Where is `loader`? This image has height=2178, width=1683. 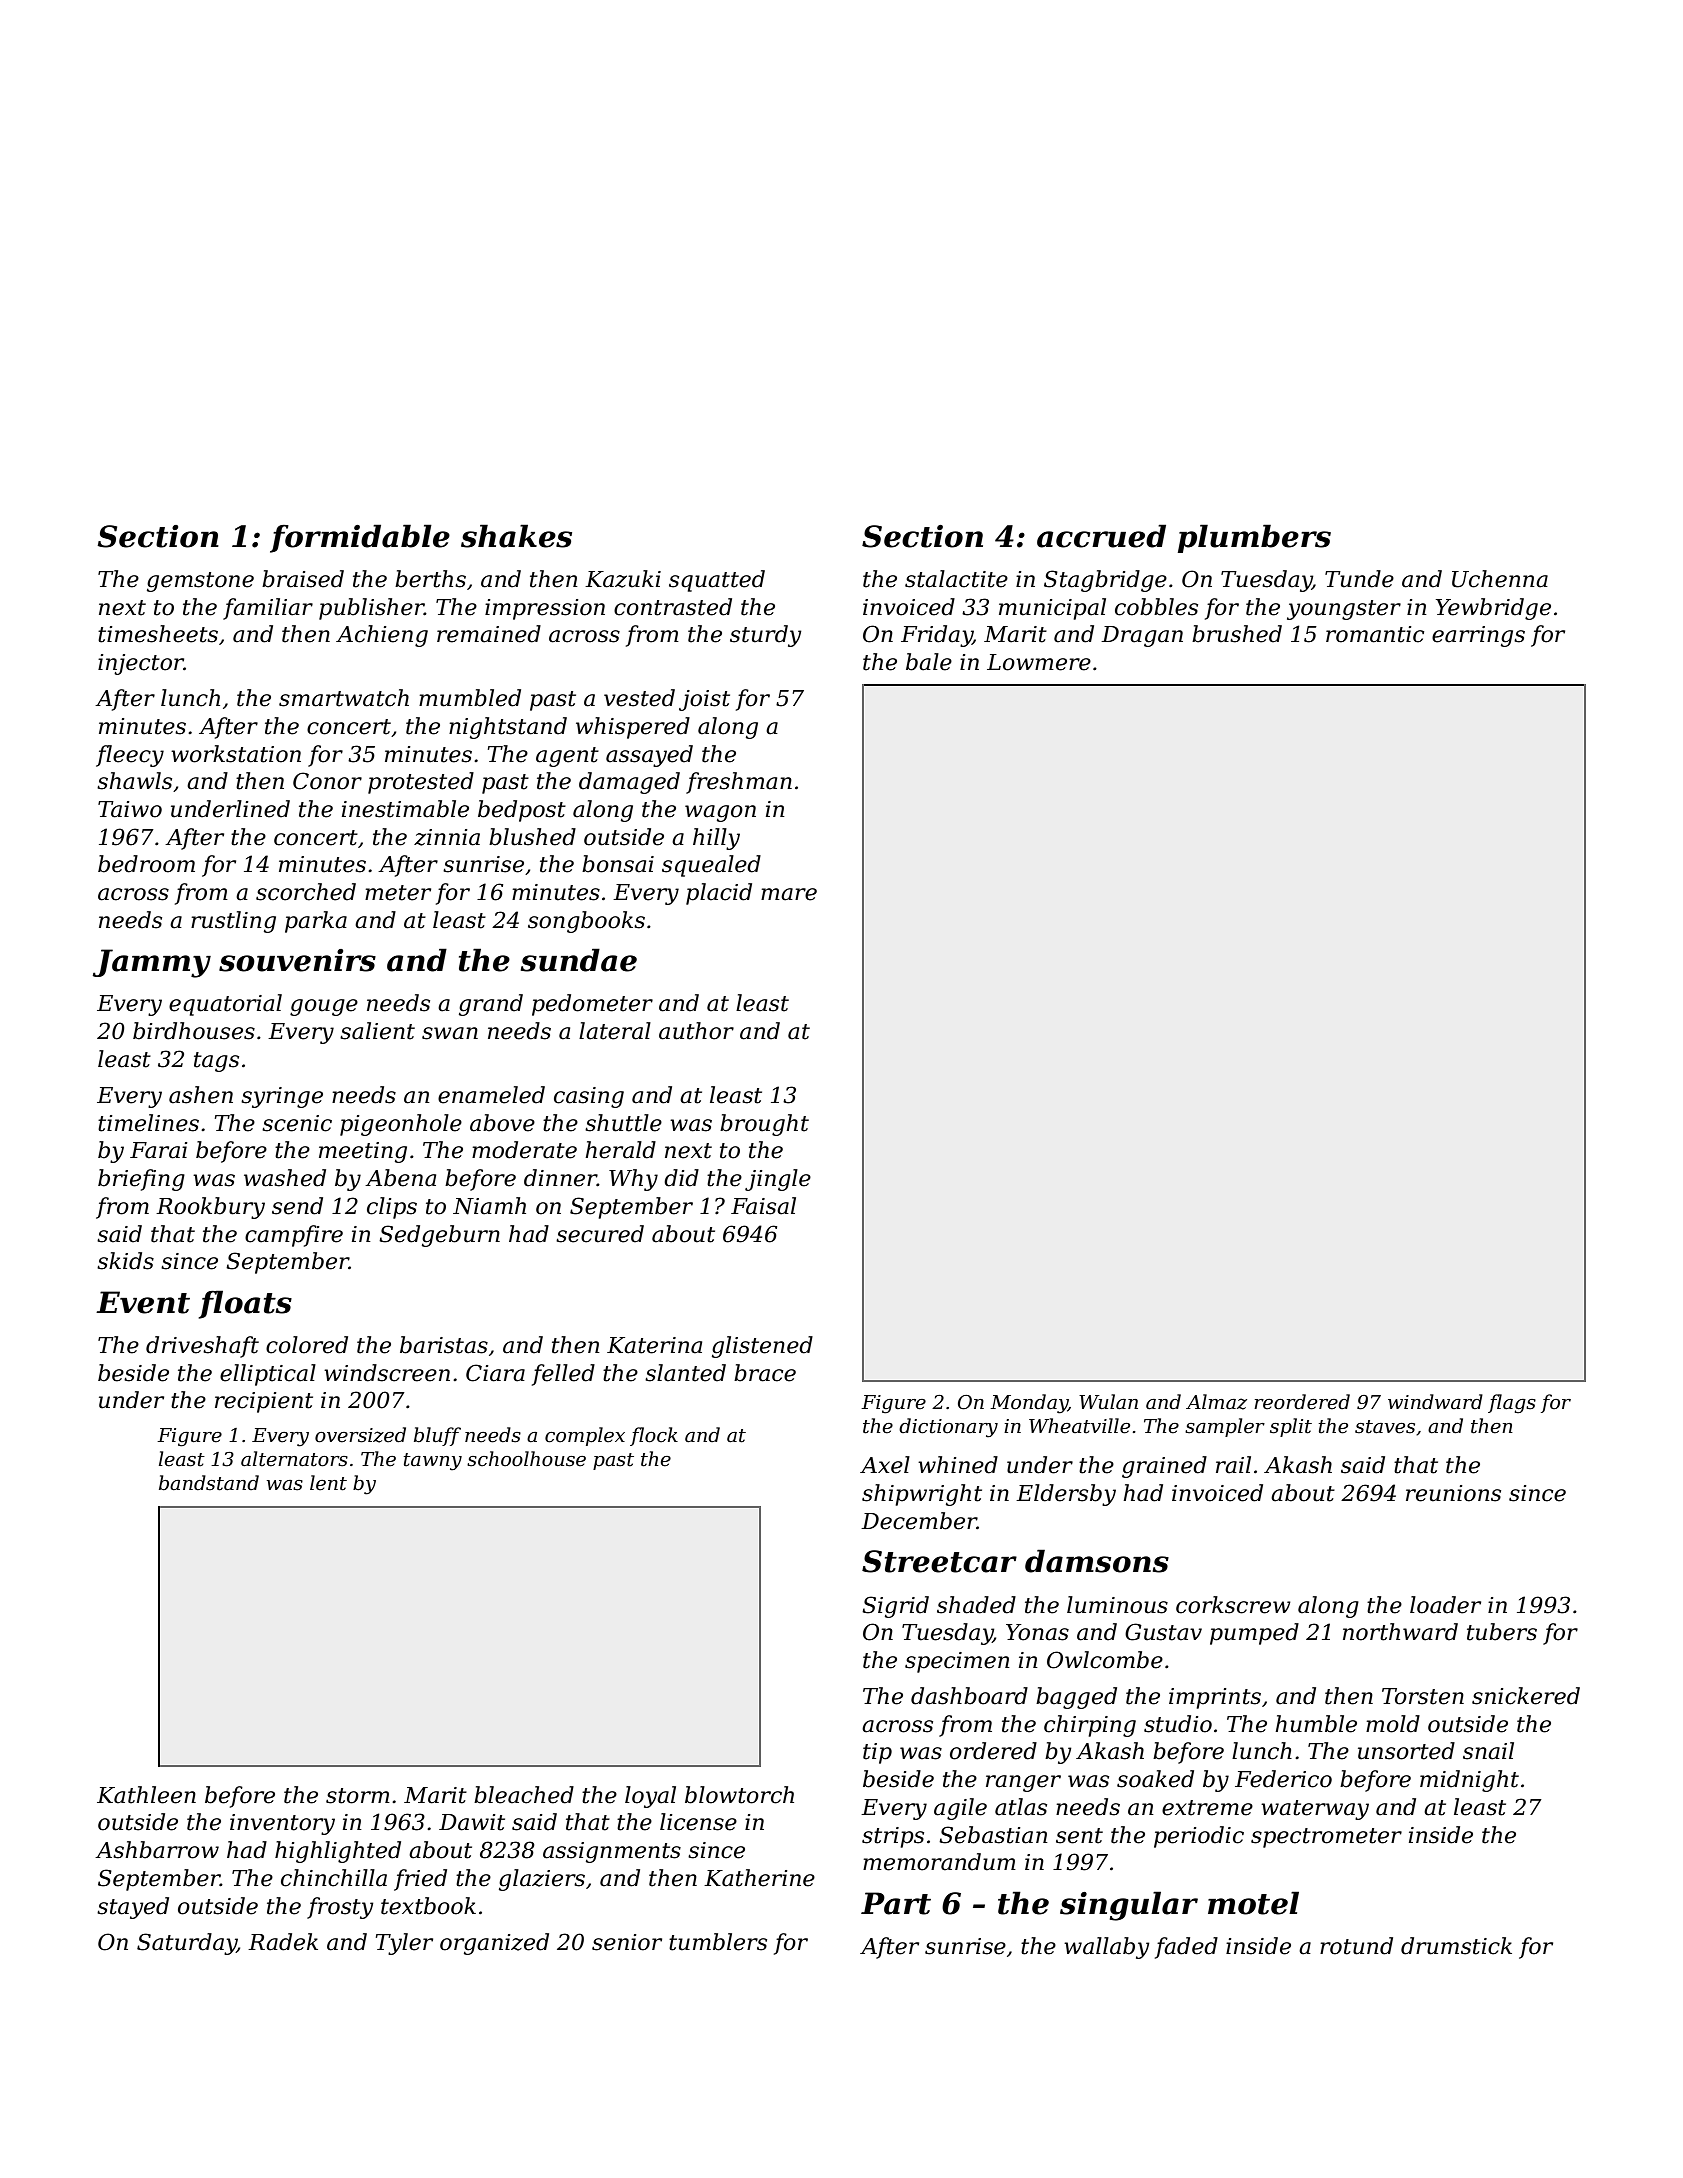 loader is located at coordinates (1445, 1605).
